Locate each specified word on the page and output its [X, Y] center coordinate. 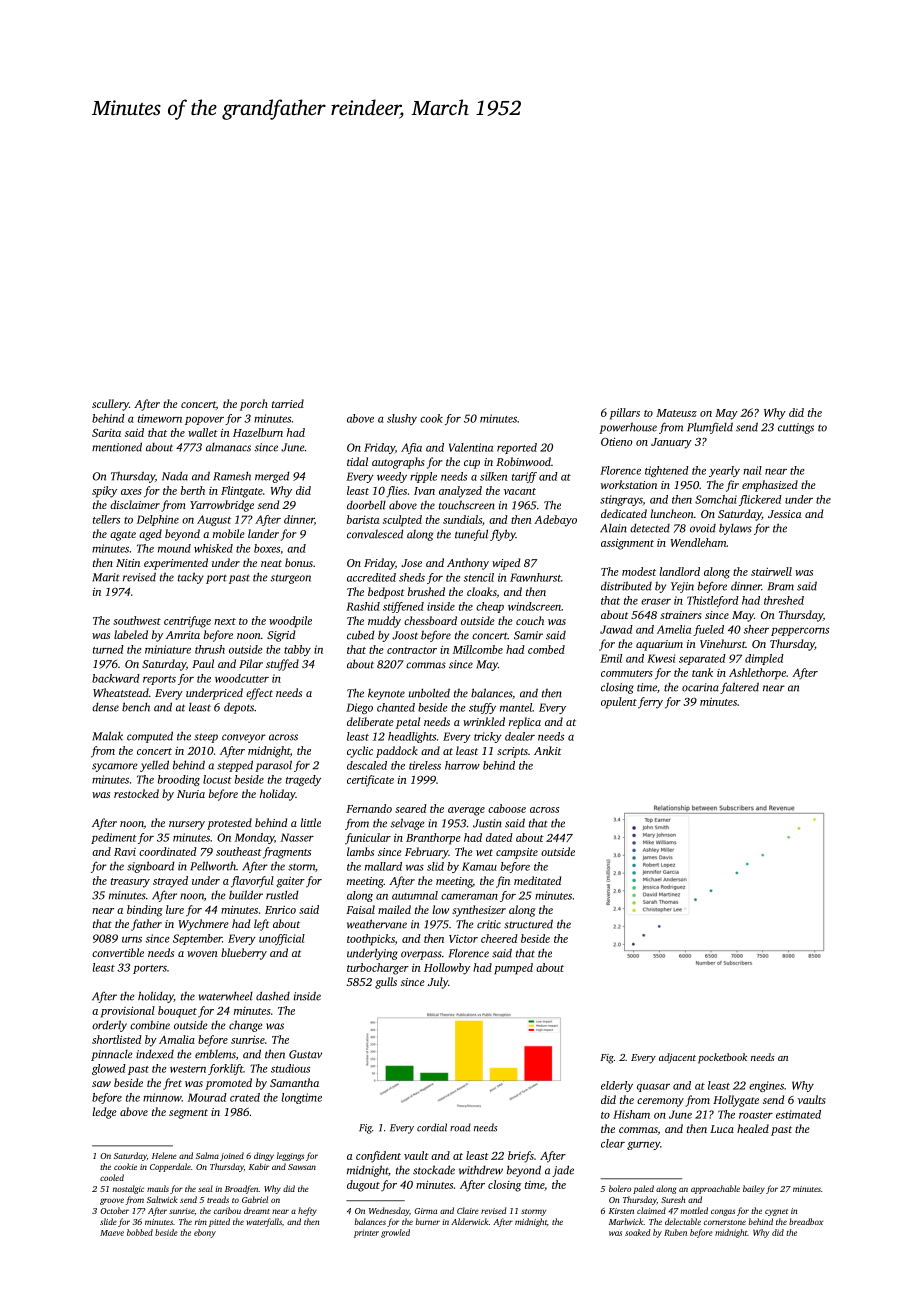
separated [702, 659]
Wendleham [699, 542]
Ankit [547, 750]
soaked [638, 1232]
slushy [402, 419]
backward [116, 678]
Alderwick [469, 1221]
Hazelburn [258, 432]
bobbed [140, 1232]
